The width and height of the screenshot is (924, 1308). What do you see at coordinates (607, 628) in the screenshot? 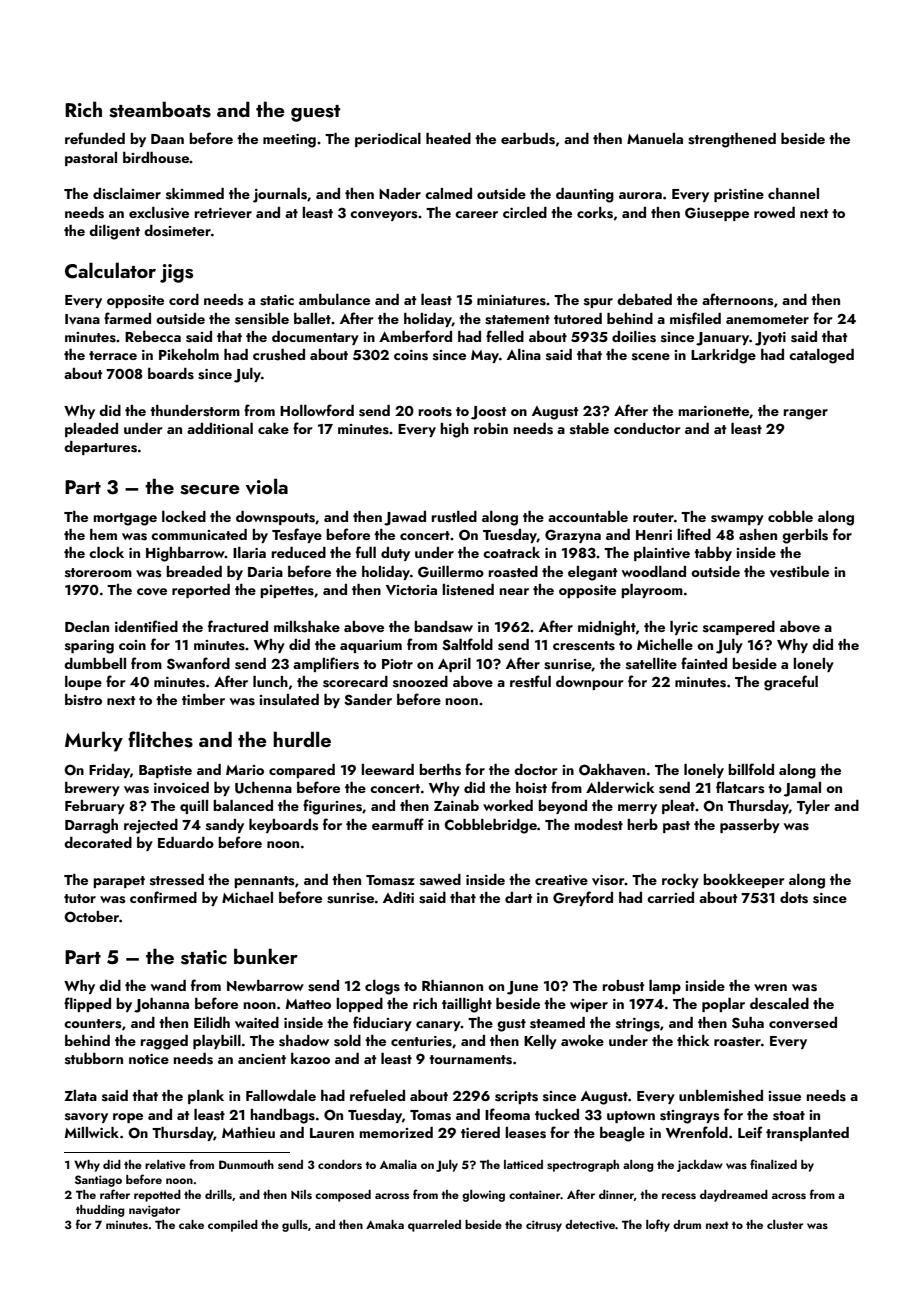
I see `midnight` at bounding box center [607, 628].
